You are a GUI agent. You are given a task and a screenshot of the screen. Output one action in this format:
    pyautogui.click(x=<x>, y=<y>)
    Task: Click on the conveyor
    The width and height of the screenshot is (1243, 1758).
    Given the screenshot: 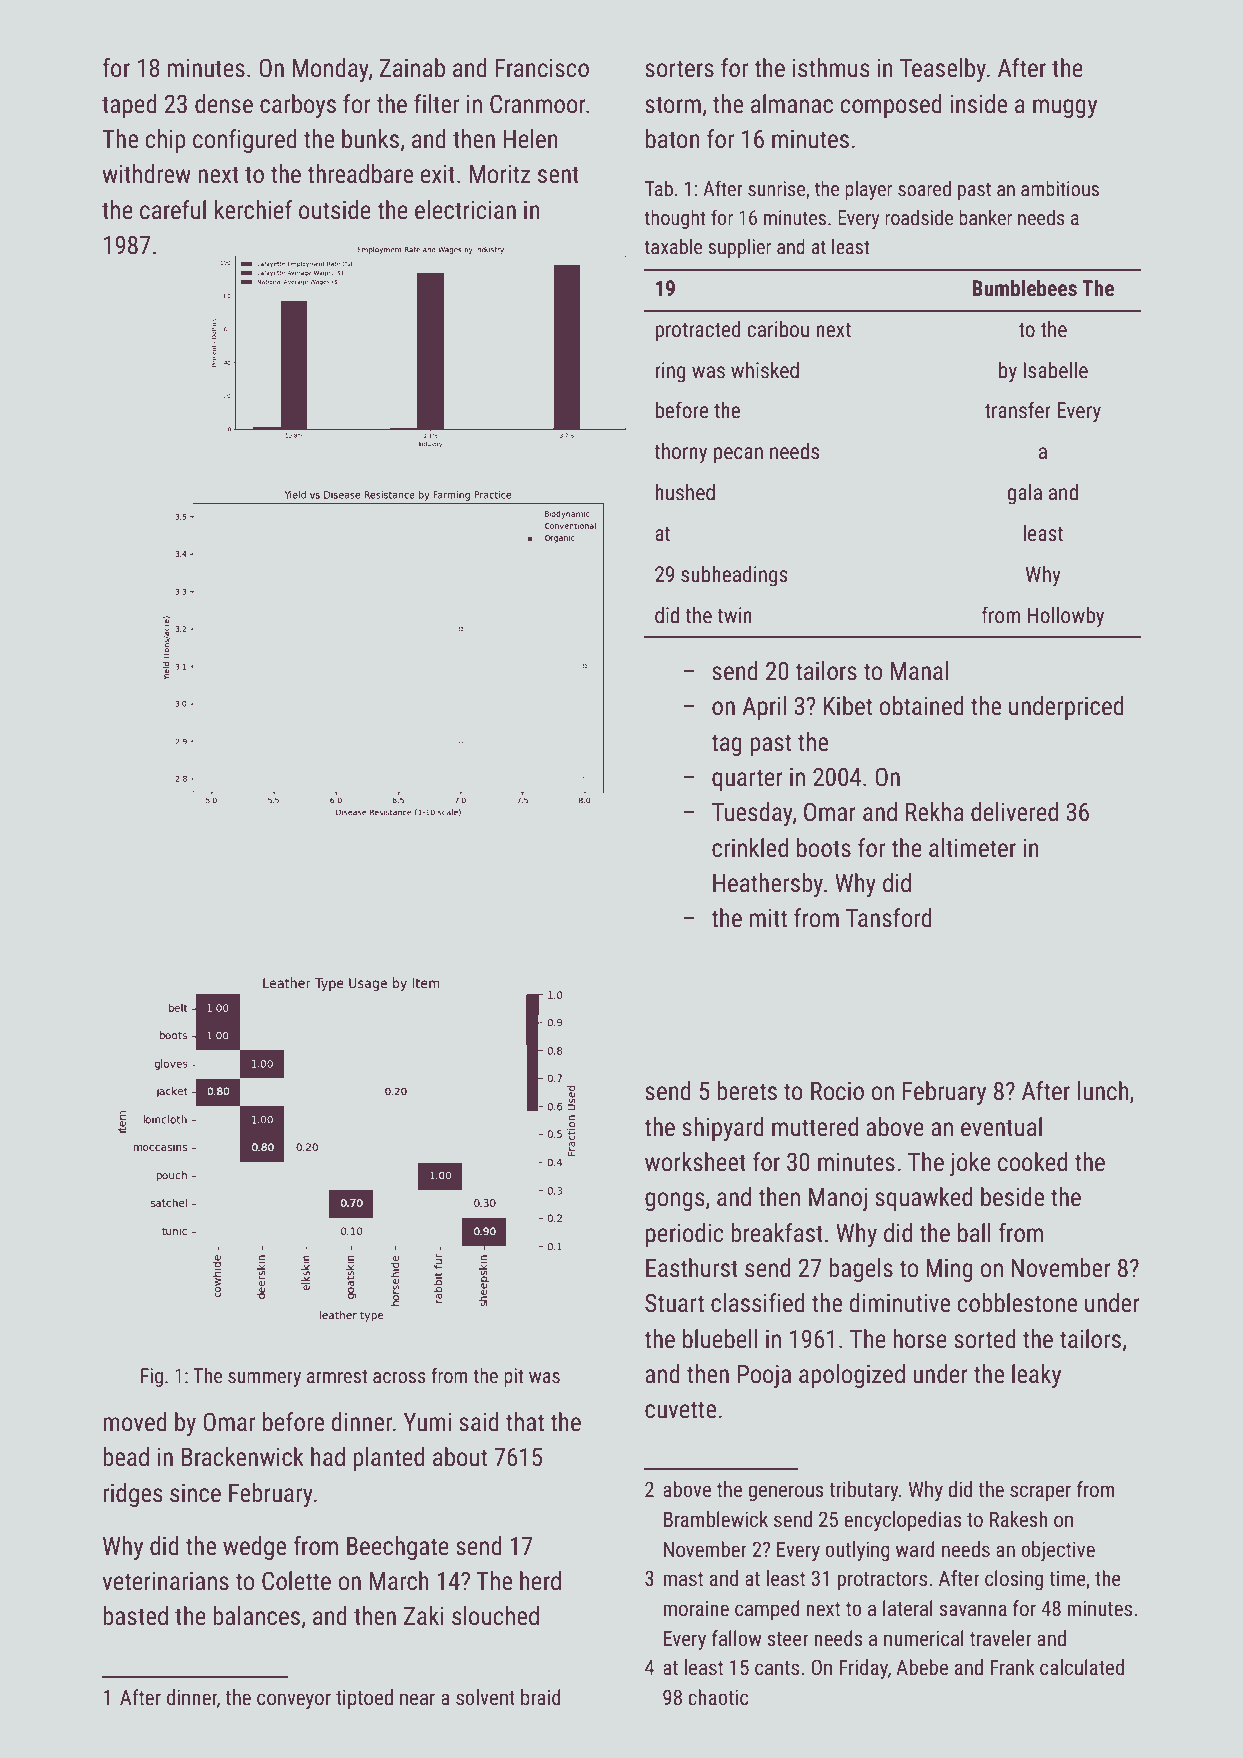 What is the action you would take?
    pyautogui.click(x=294, y=1701)
